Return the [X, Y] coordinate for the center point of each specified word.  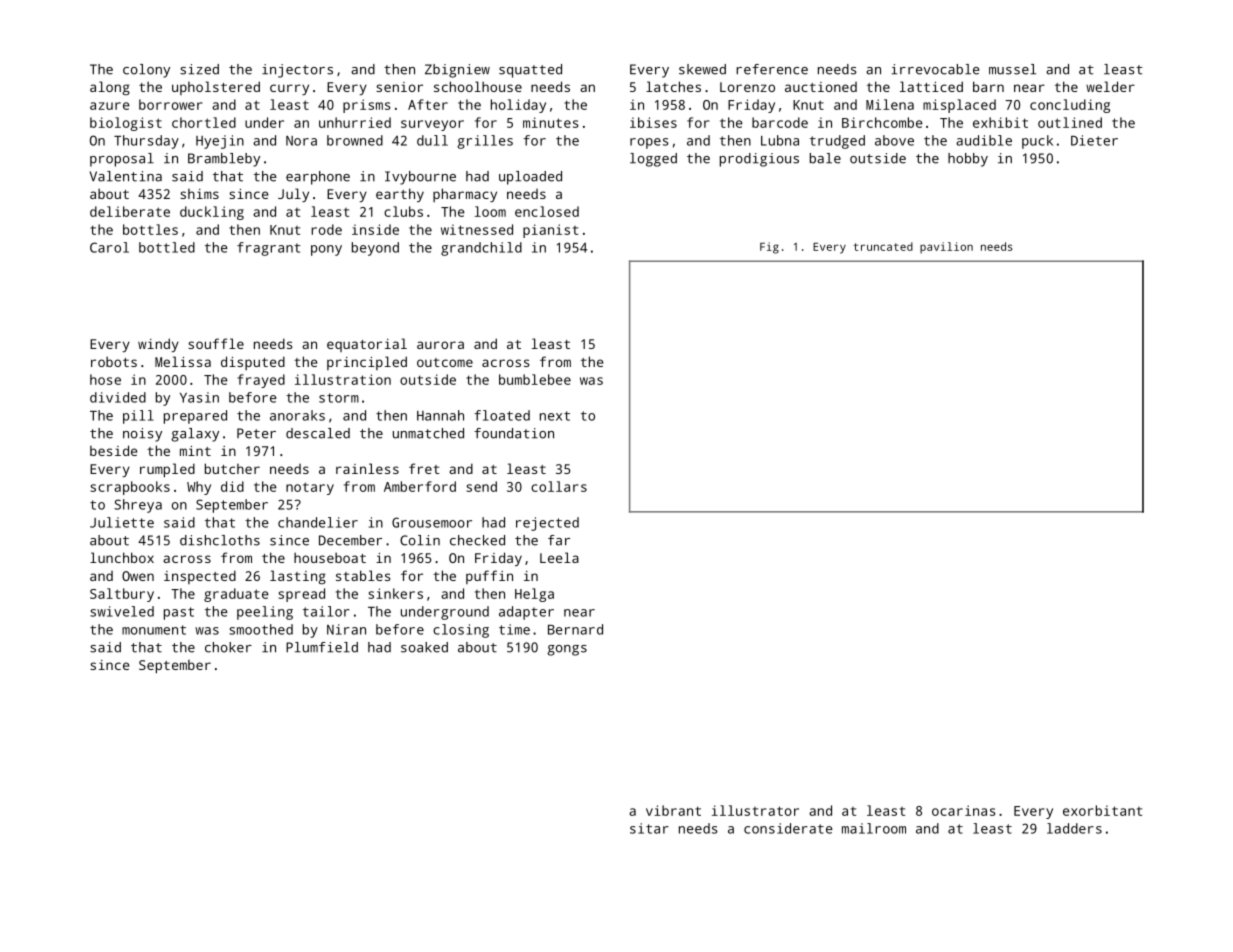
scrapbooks [130, 488]
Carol [109, 247]
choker [228, 647]
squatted [530, 71]
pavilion [946, 248]
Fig [769, 248]
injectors [297, 71]
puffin [489, 577]
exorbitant [1102, 810]
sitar [649, 828]
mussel [1012, 69]
